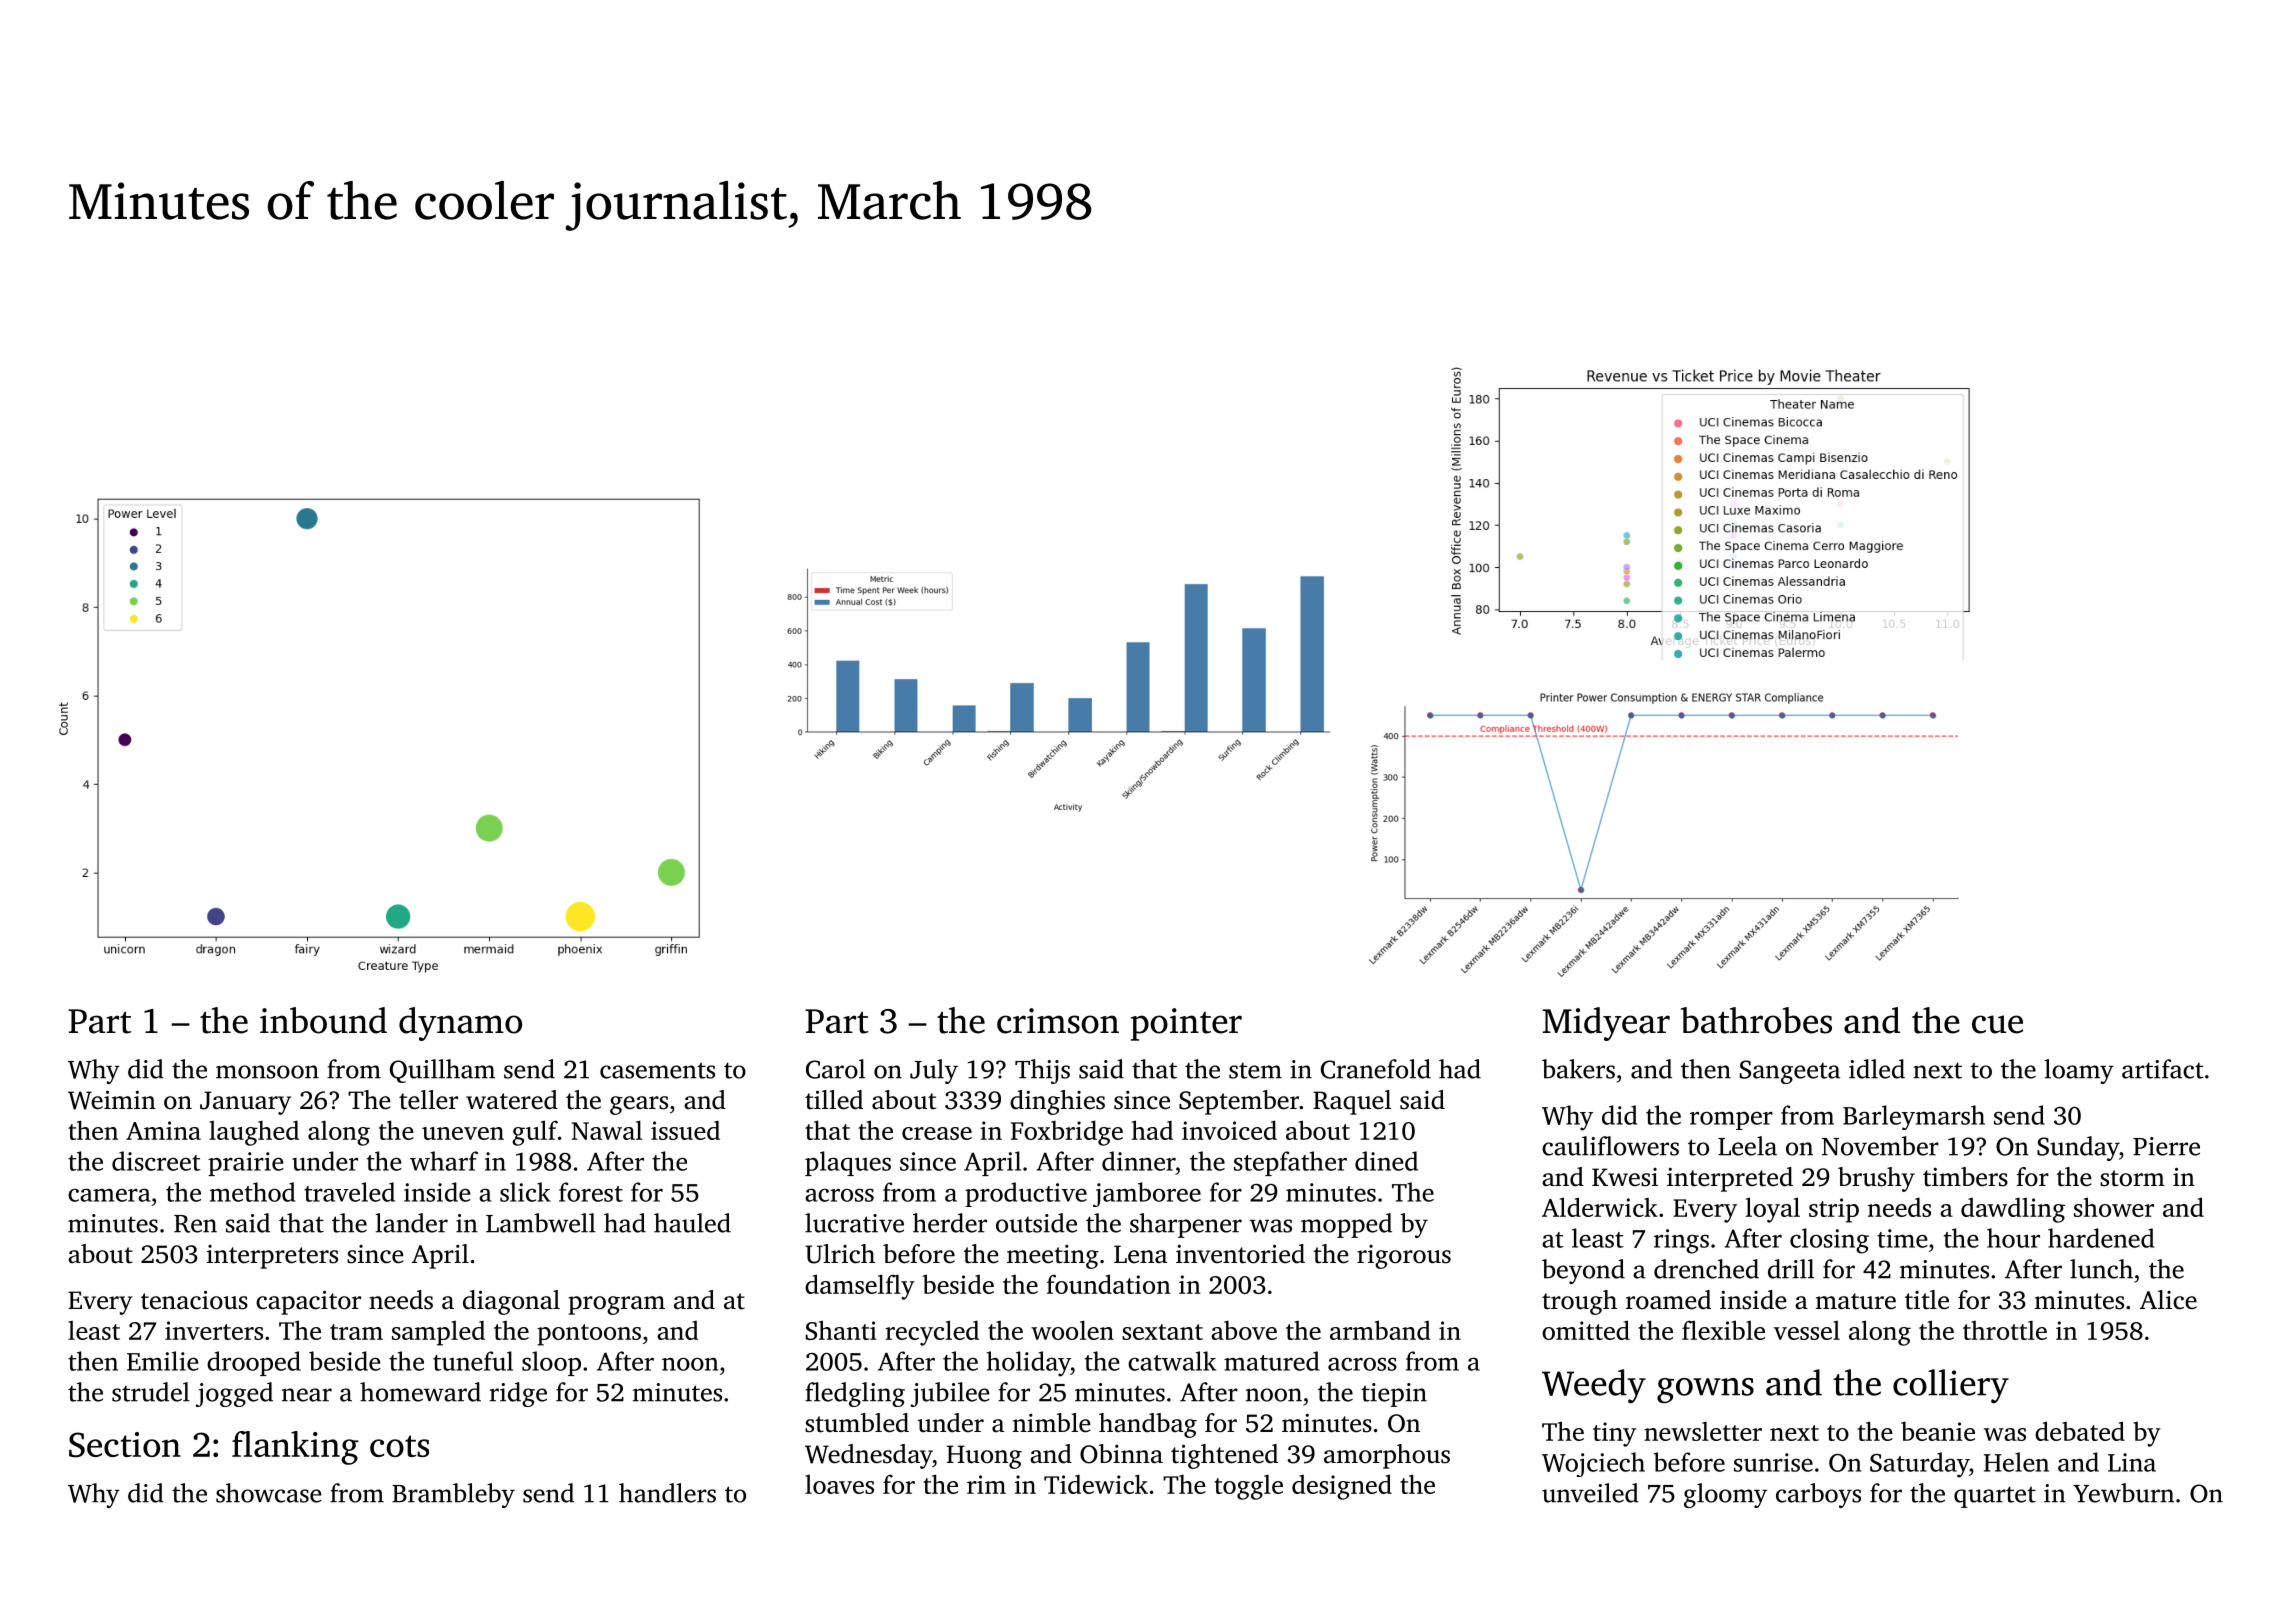 The height and width of the screenshot is (1620, 2292). What do you see at coordinates (857, 1423) in the screenshot?
I see `stumbled` at bounding box center [857, 1423].
